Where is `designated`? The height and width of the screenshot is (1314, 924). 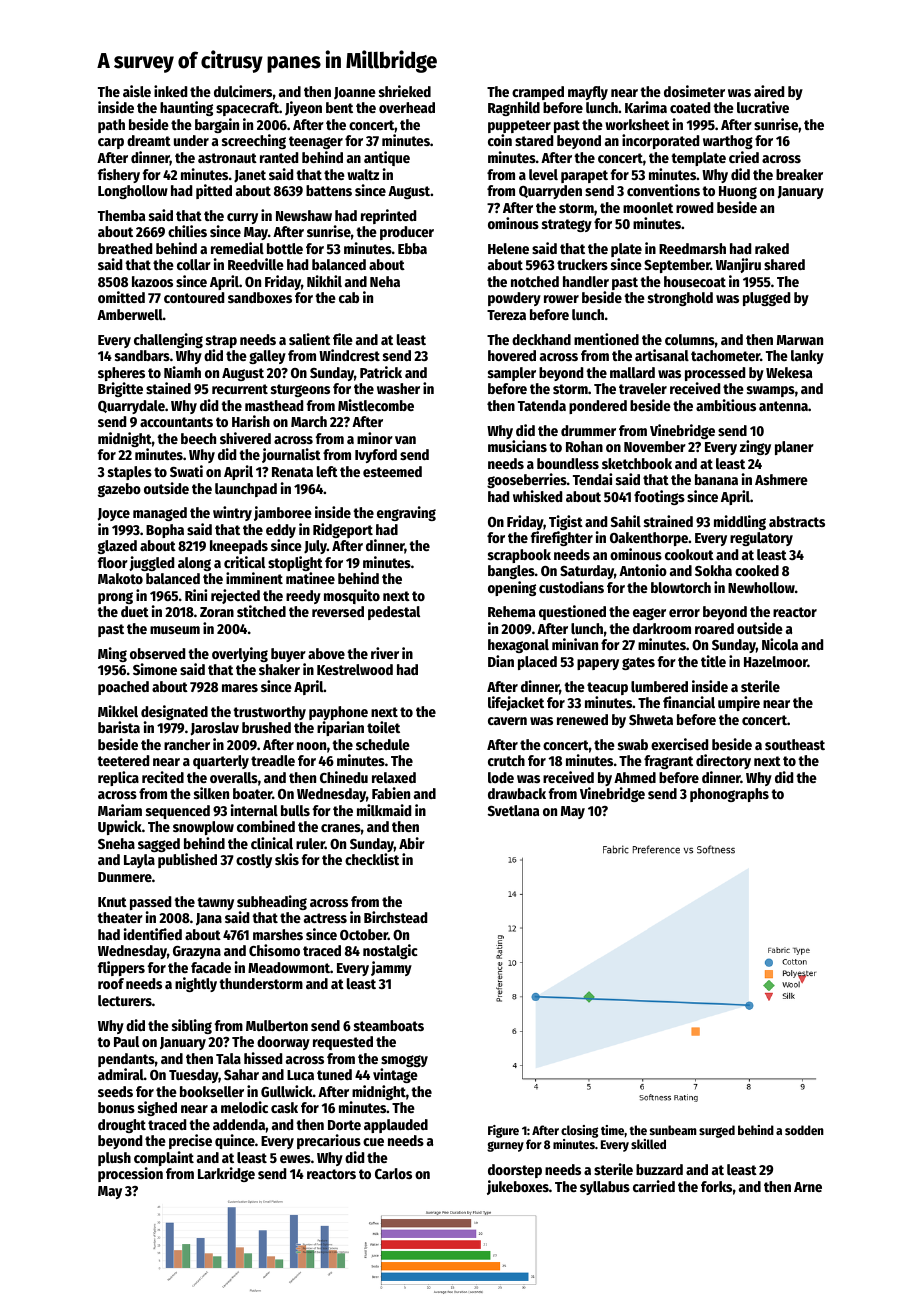
designated is located at coordinates (174, 712).
